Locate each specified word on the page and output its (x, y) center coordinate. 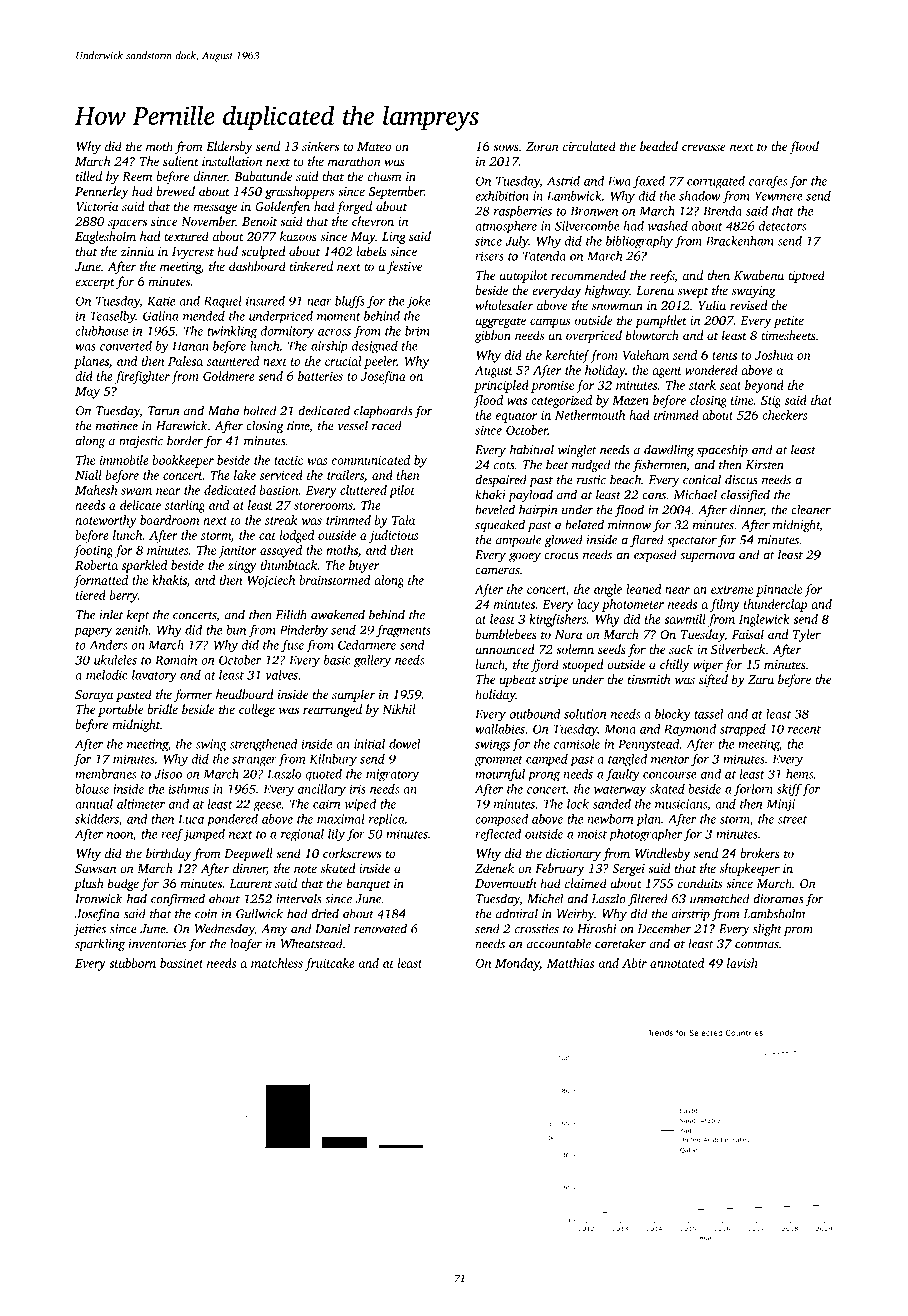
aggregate (500, 322)
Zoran (542, 146)
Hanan (190, 346)
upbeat (518, 680)
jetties (89, 930)
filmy (725, 605)
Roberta (96, 565)
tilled (89, 176)
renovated (380, 928)
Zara (761, 679)
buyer (364, 566)
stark (702, 385)
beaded (659, 146)
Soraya (94, 696)
